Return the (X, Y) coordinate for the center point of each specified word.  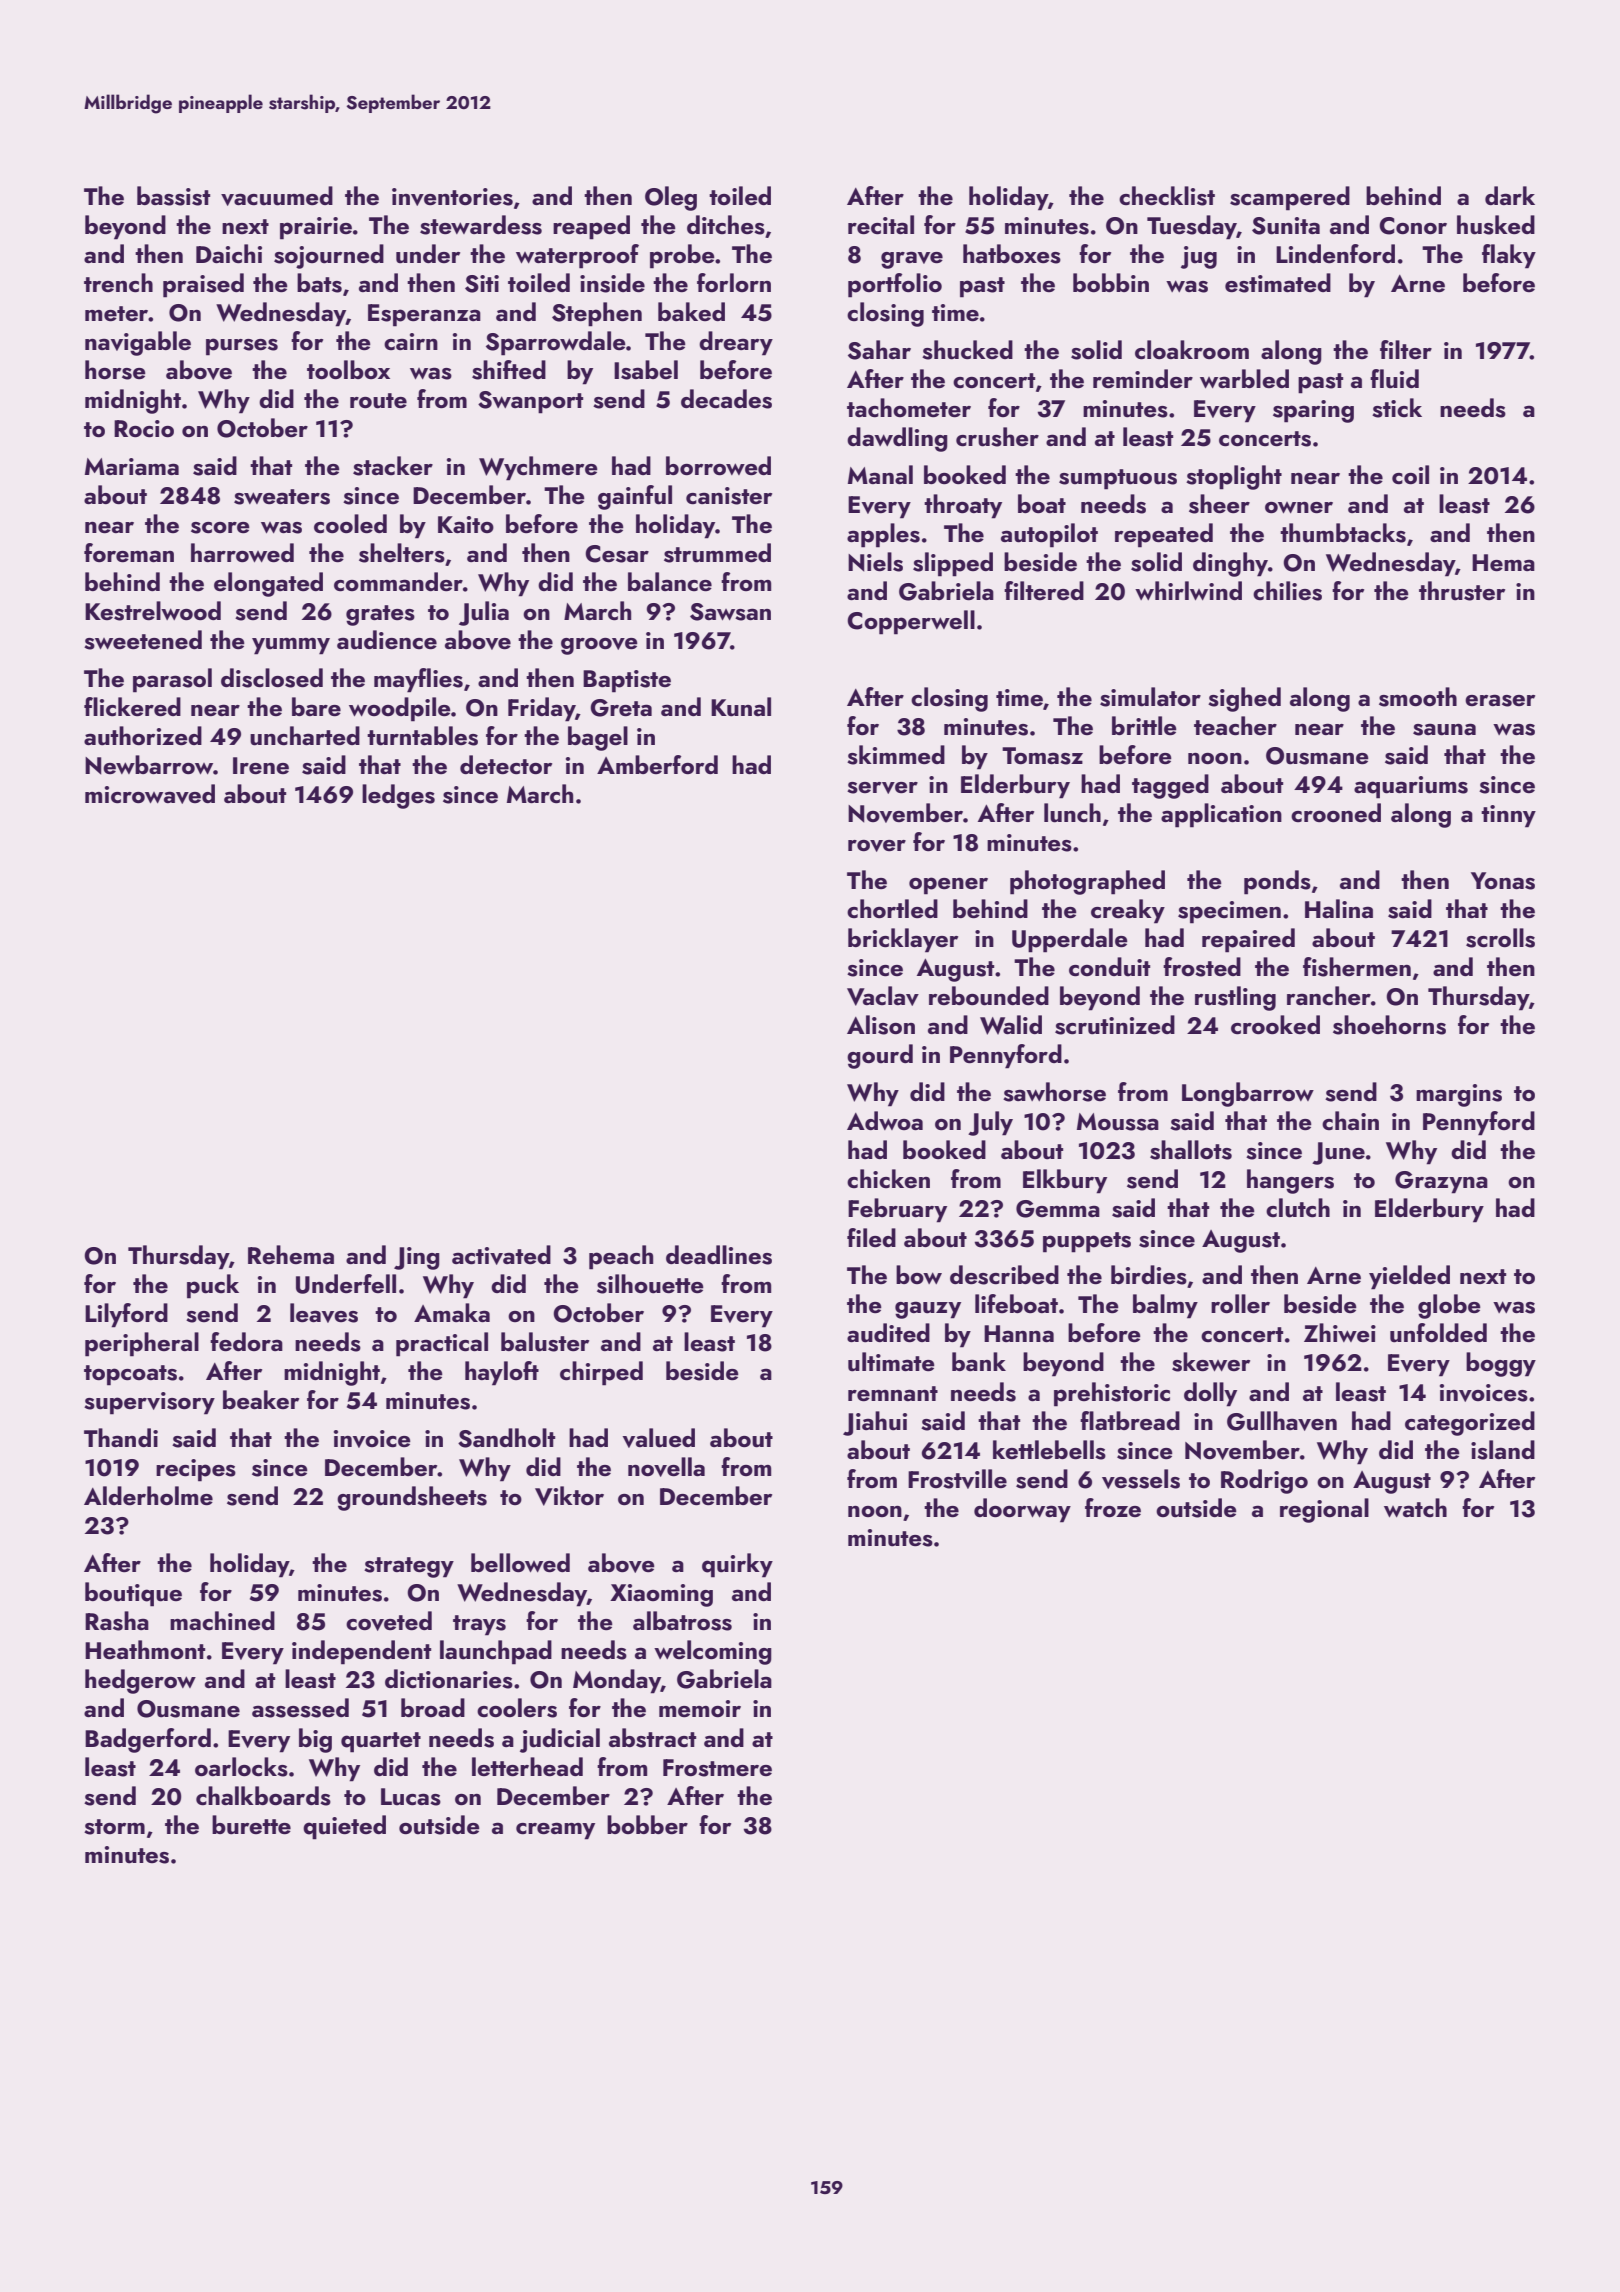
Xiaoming (661, 1595)
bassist (173, 196)
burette (251, 1825)
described (1004, 1275)
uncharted (305, 736)
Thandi (121, 1437)
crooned (1336, 812)
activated (501, 1255)
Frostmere (717, 1768)
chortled (892, 908)
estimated (1278, 283)
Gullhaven (1282, 1421)
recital (881, 225)
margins (1459, 1095)
